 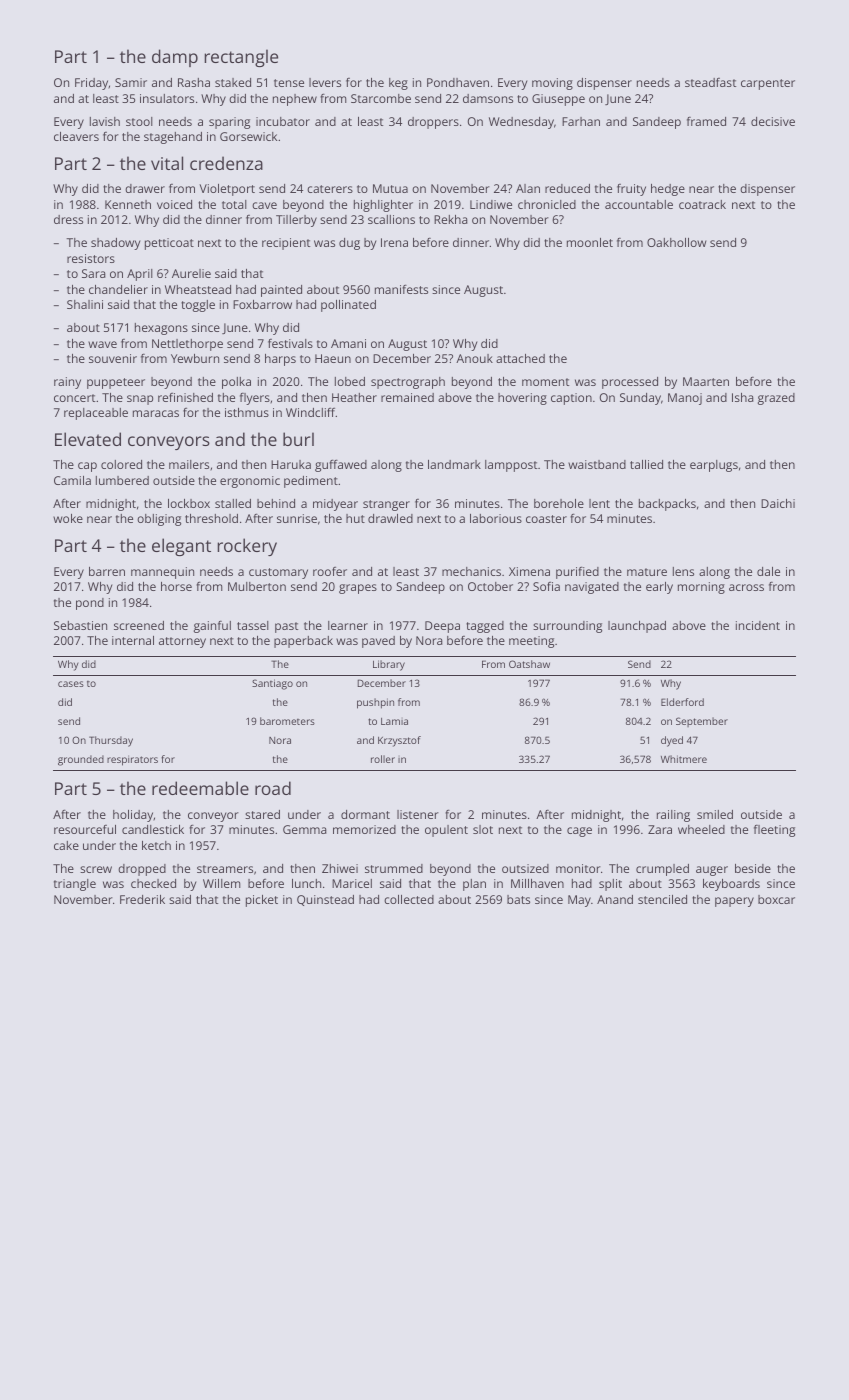 I want to click on carpenter, so click(x=768, y=84).
